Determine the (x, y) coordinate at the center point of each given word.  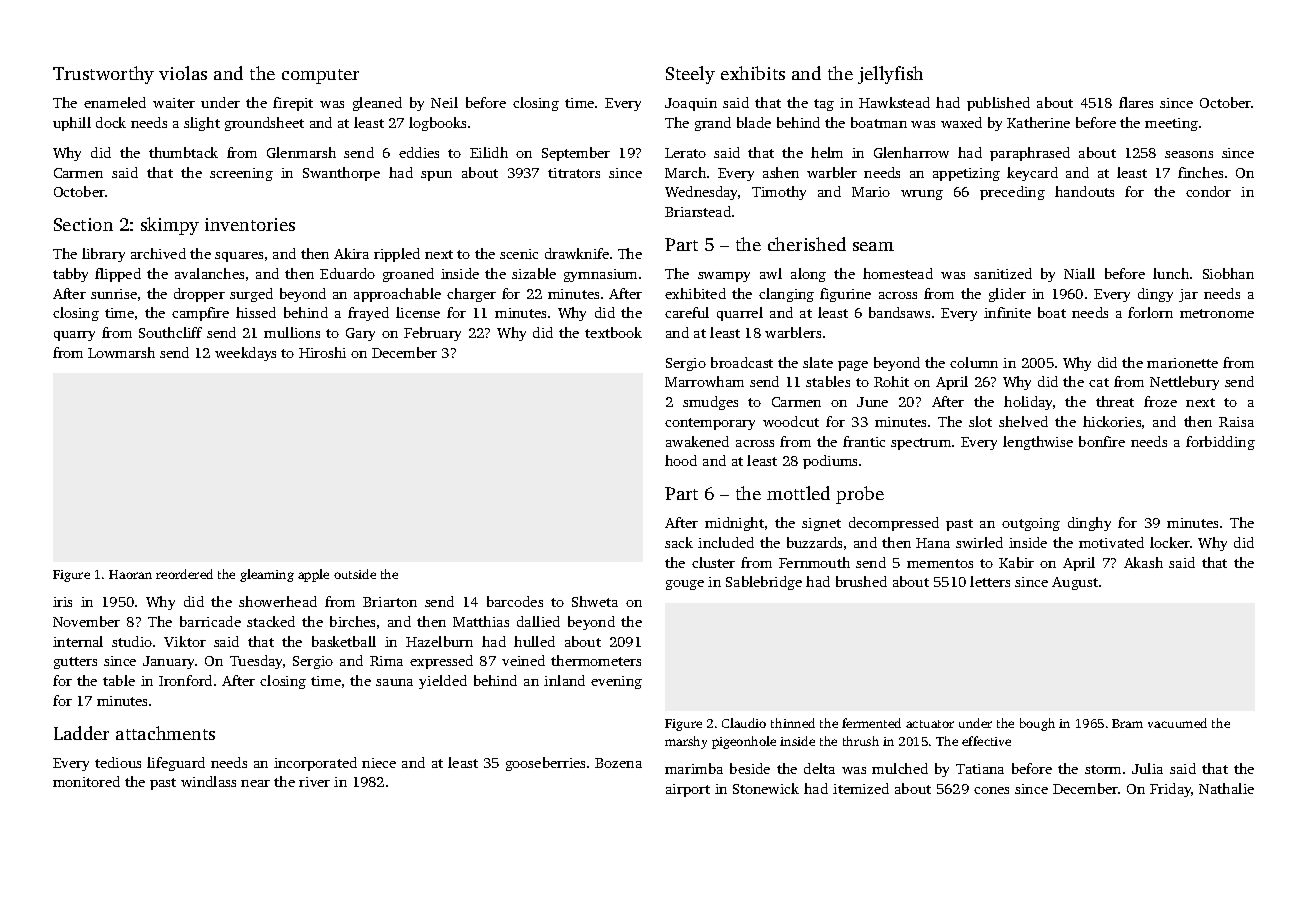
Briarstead (698, 211)
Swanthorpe (341, 174)
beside (750, 768)
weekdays (245, 354)
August (1075, 583)
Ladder (81, 733)
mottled (798, 493)
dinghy (1089, 524)
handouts (1084, 191)
